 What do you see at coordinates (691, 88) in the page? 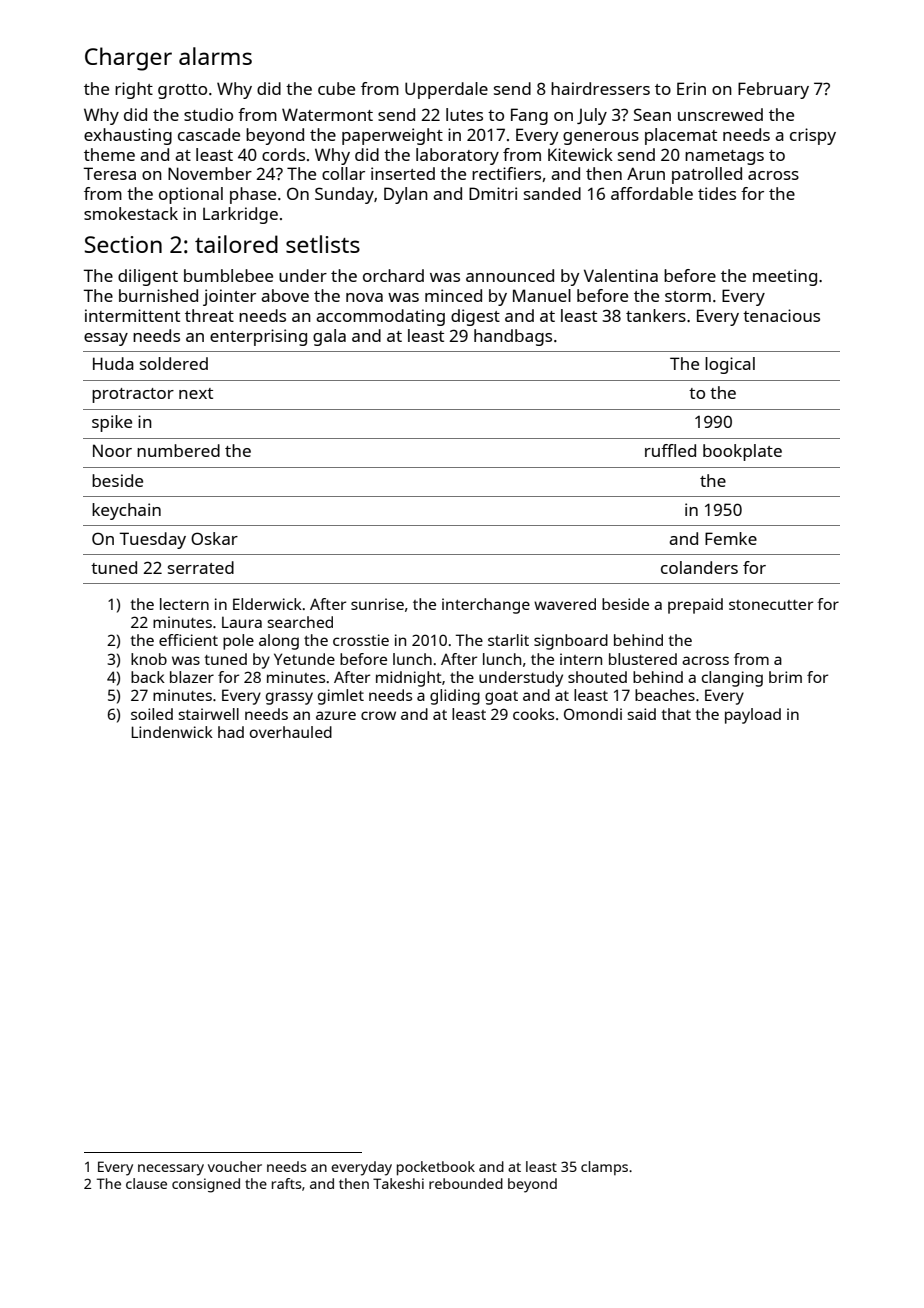
I see `Erin` at bounding box center [691, 88].
